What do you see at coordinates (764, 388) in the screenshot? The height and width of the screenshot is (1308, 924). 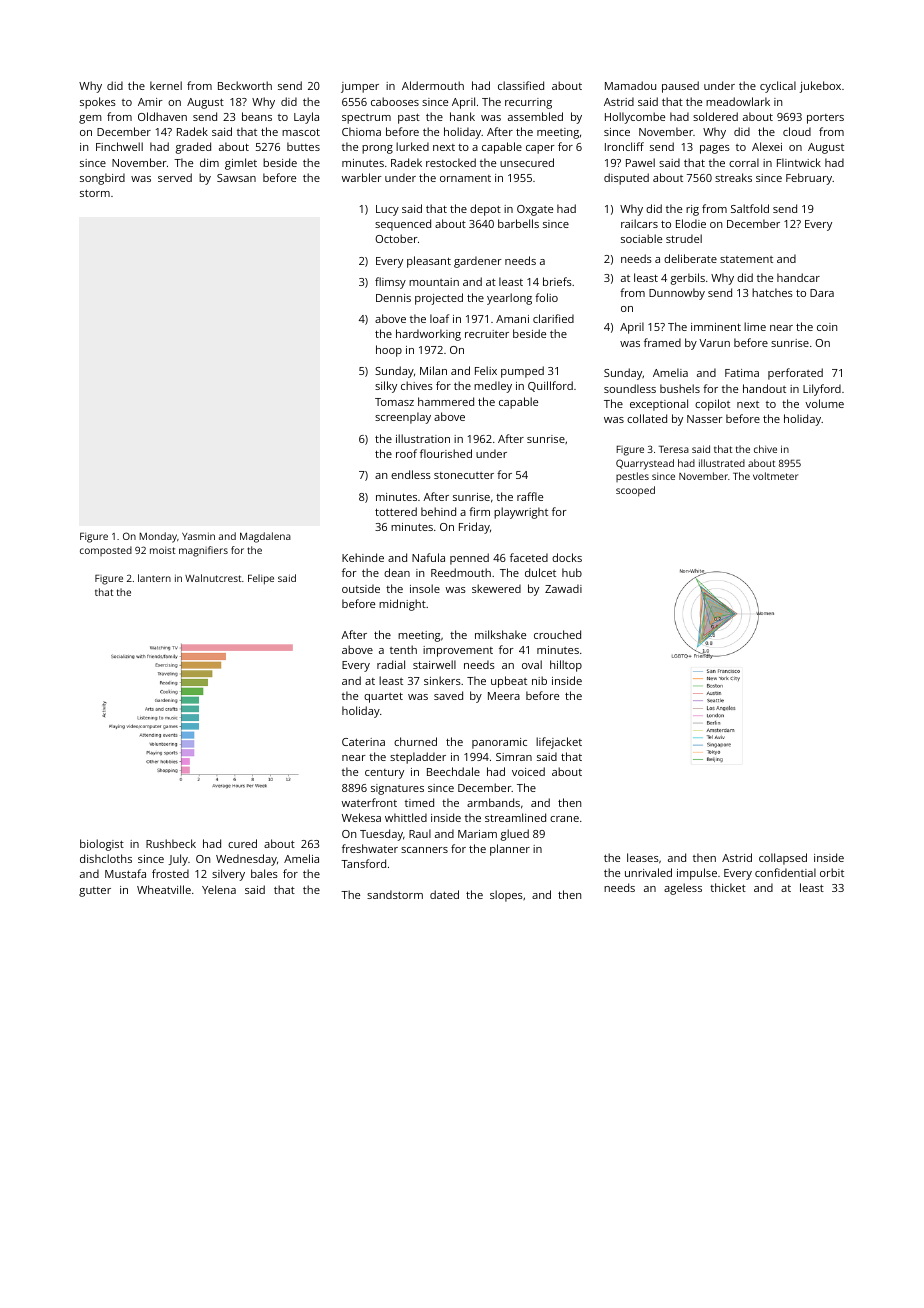 I see `handout` at bounding box center [764, 388].
